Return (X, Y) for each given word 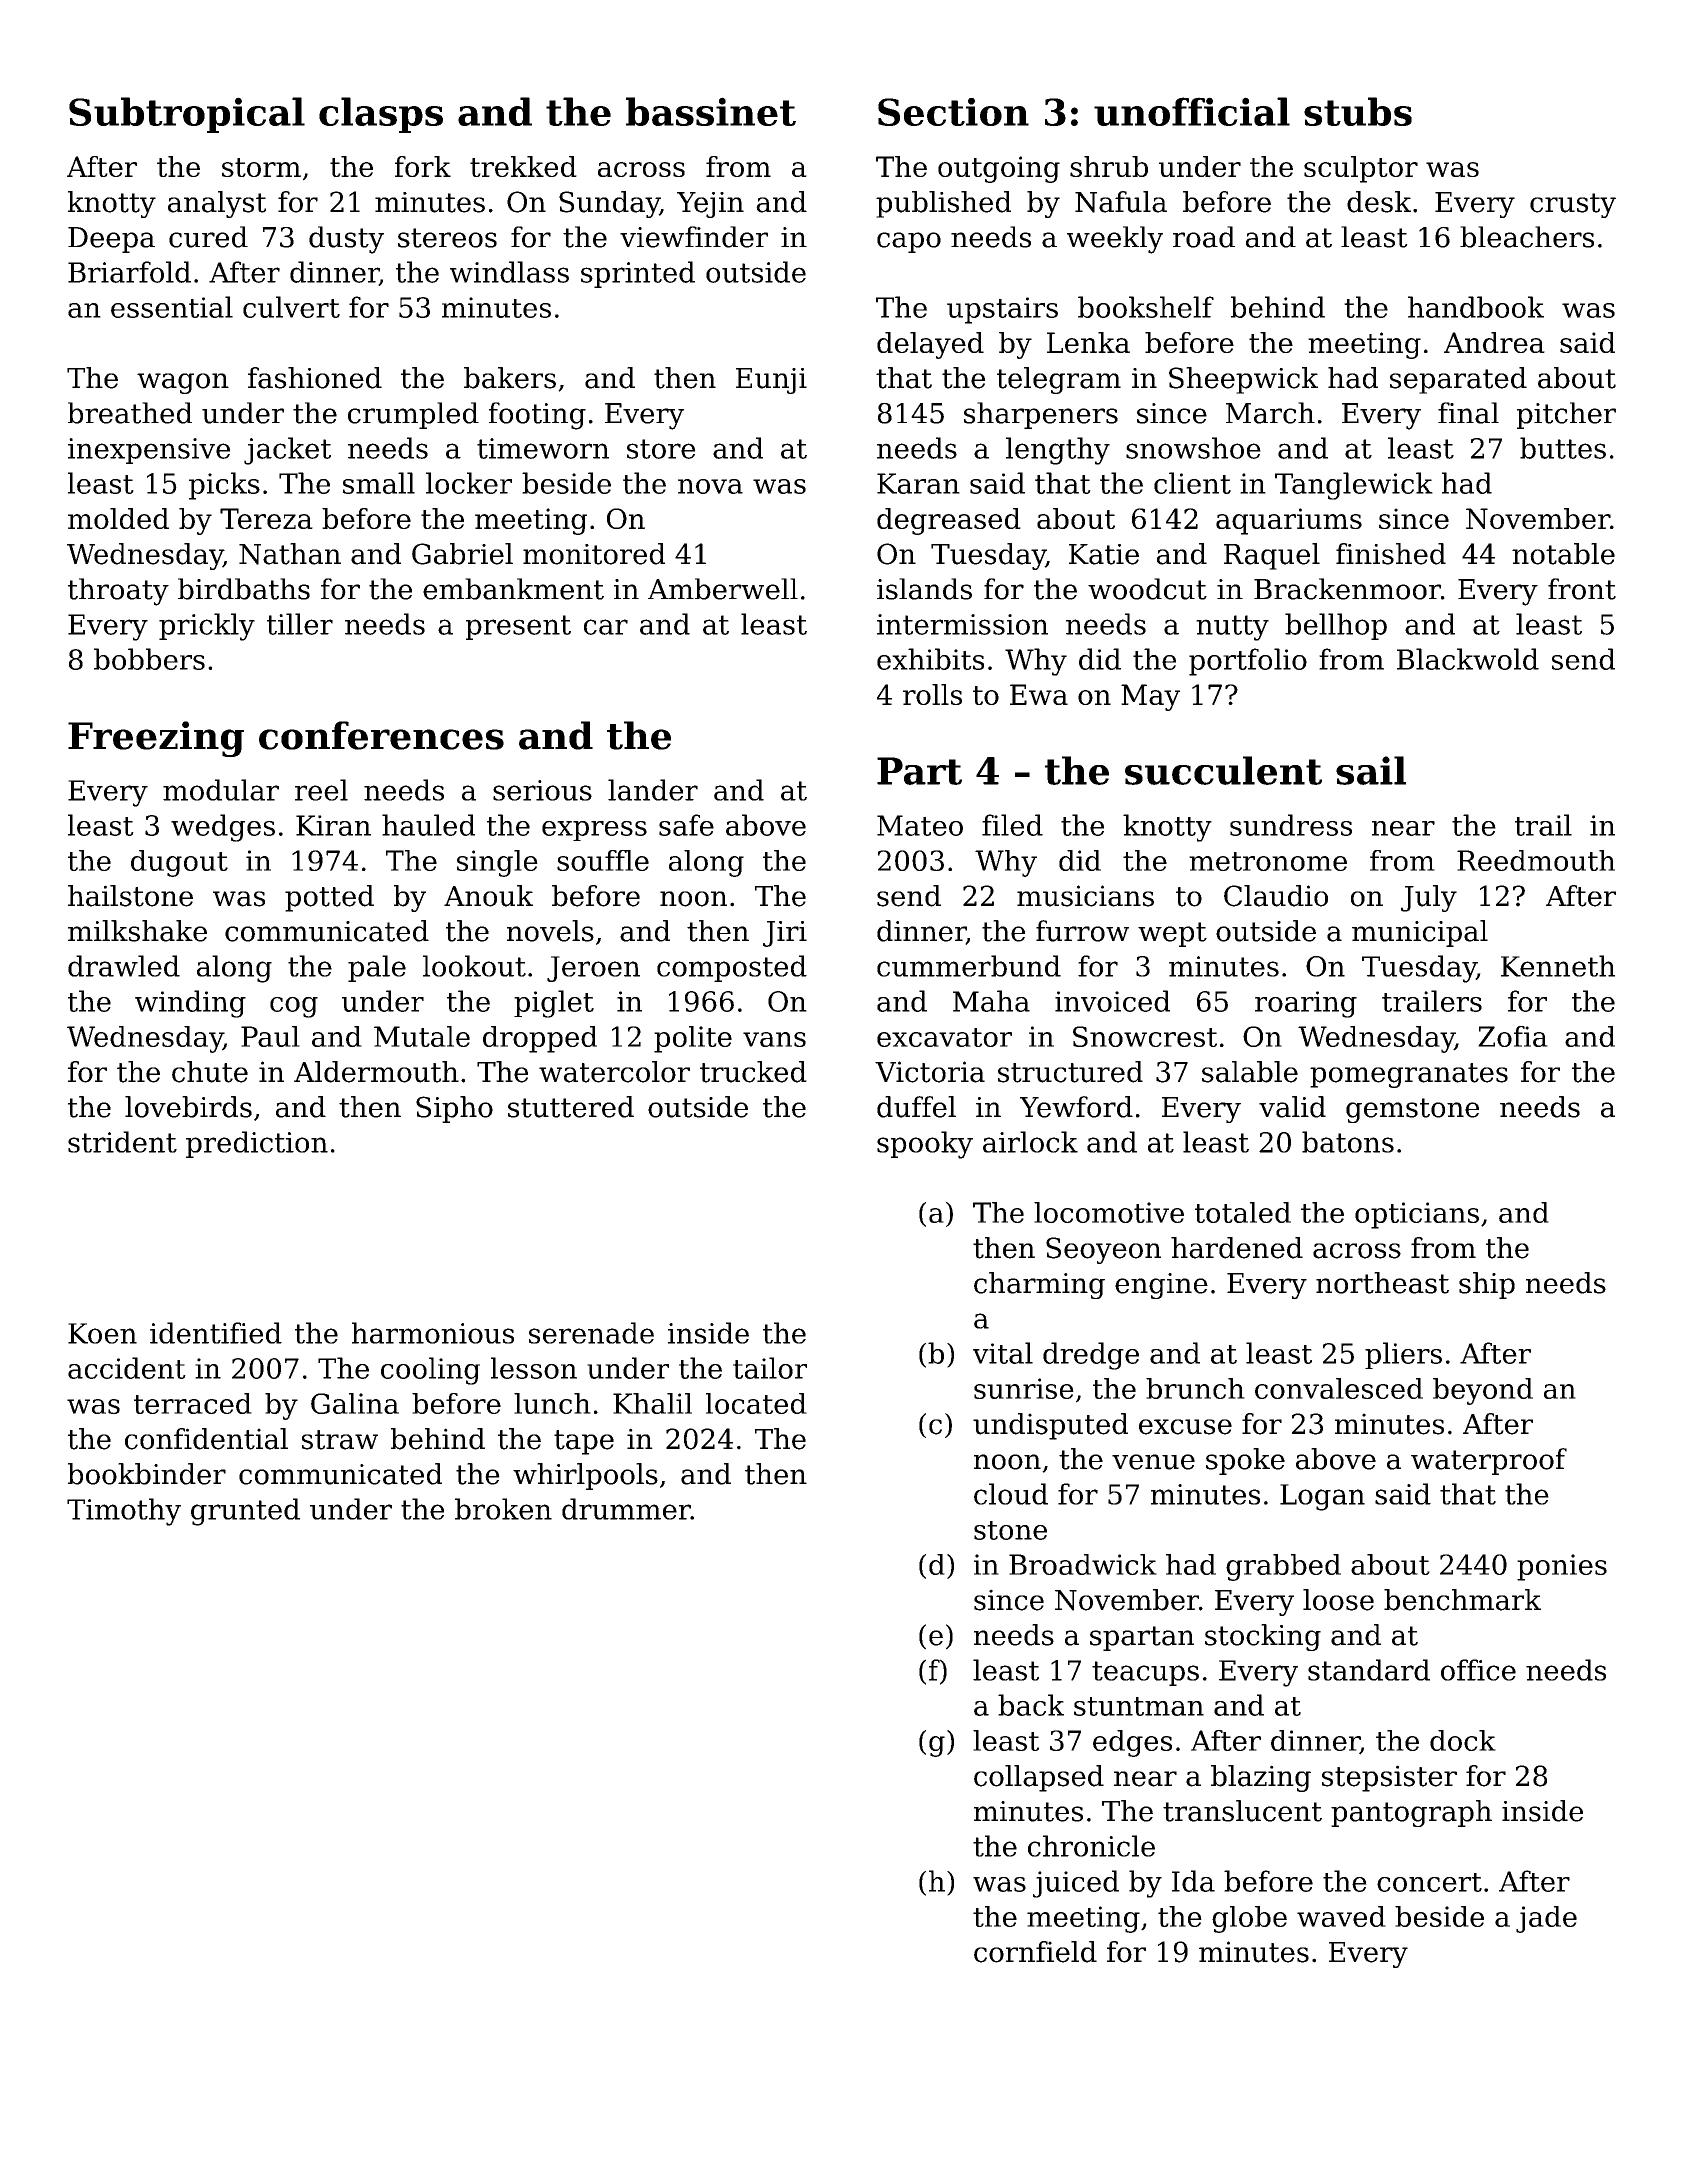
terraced (193, 1403)
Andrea (1494, 342)
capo (909, 242)
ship (1487, 1285)
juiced (1076, 1884)
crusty (1573, 205)
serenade (591, 1333)
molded (118, 518)
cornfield (1035, 1952)
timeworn (543, 448)
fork (423, 166)
